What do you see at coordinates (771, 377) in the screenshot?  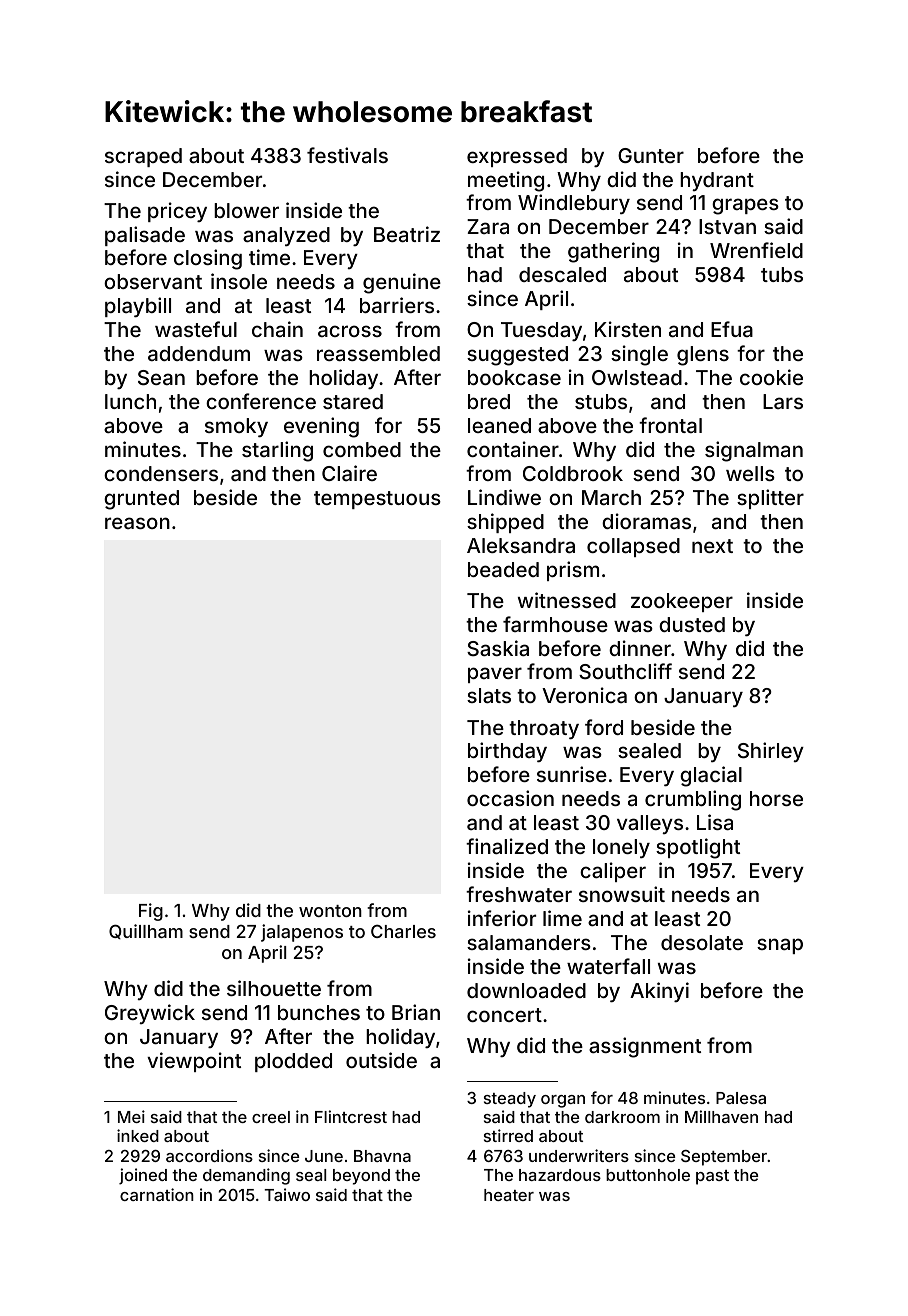 I see `cookie` at bounding box center [771, 377].
